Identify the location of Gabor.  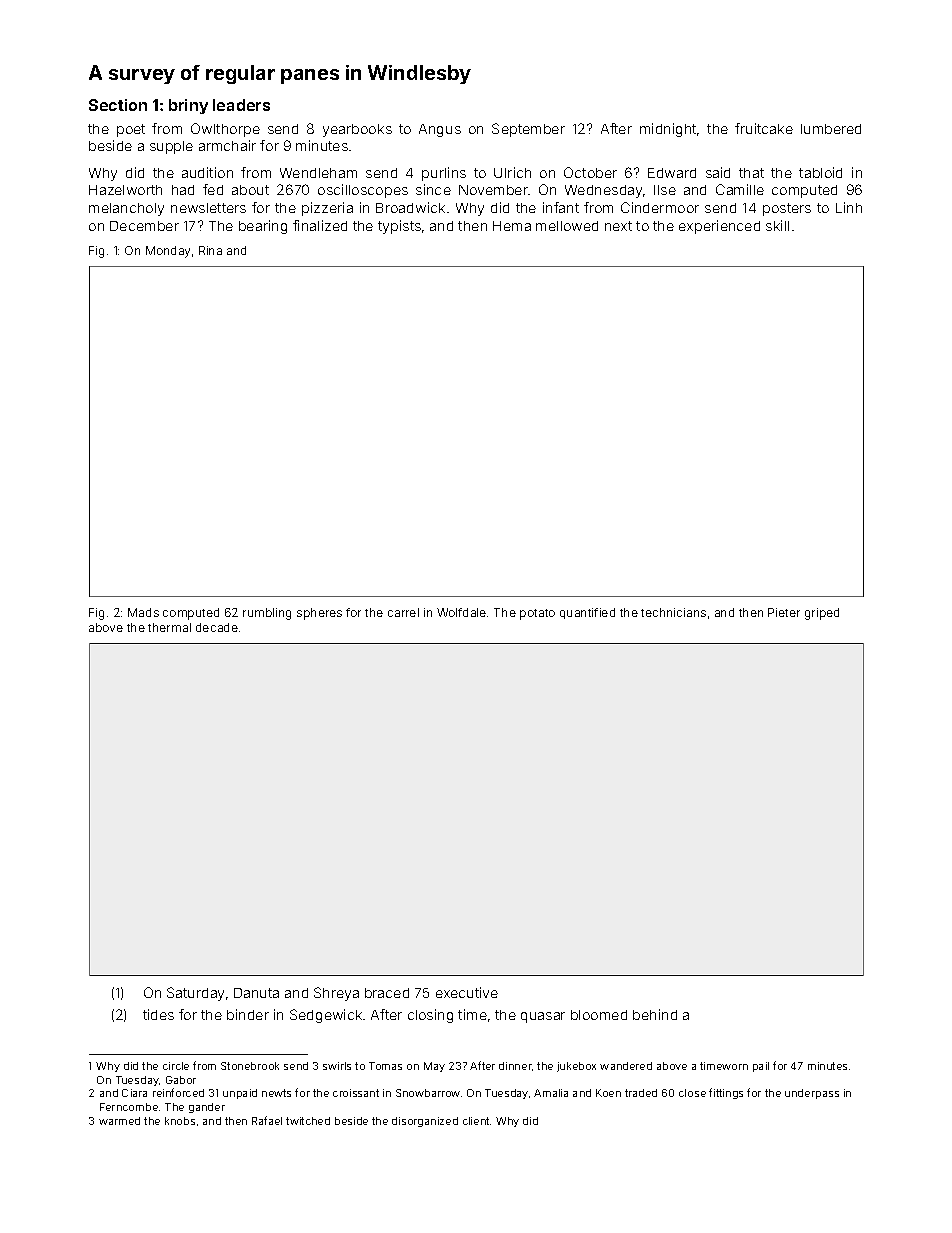
(181, 1080).
